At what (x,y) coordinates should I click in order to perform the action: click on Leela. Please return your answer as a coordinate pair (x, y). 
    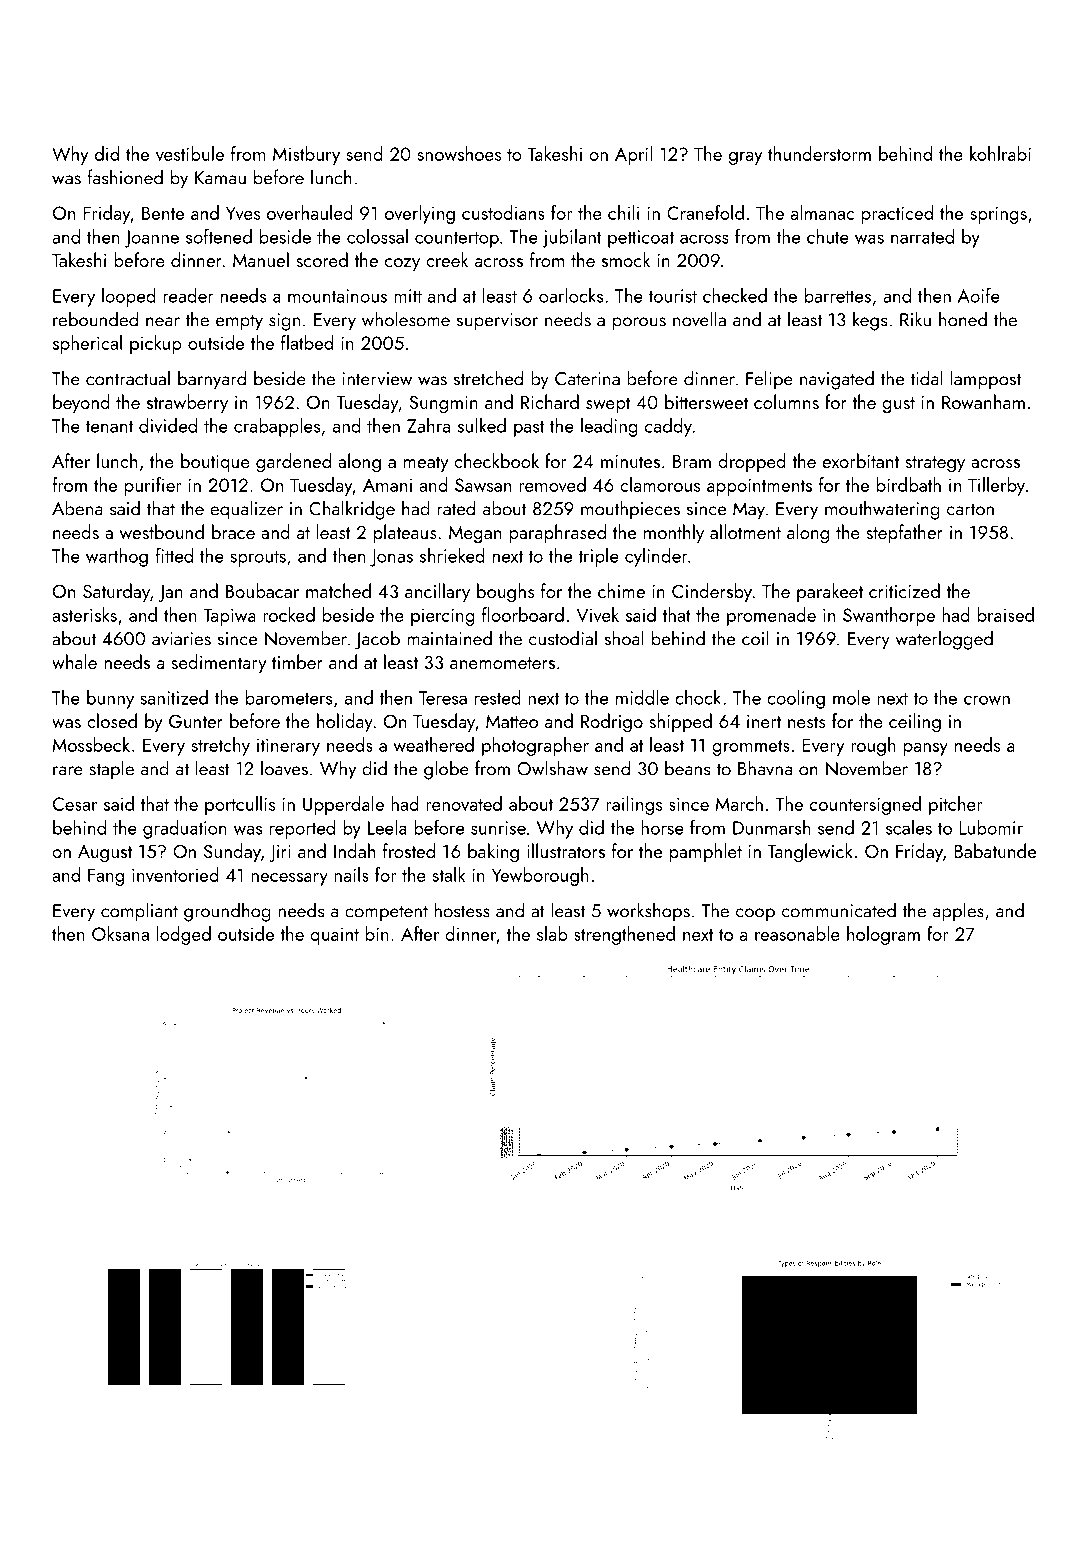
    Looking at the image, I should click on (387, 827).
